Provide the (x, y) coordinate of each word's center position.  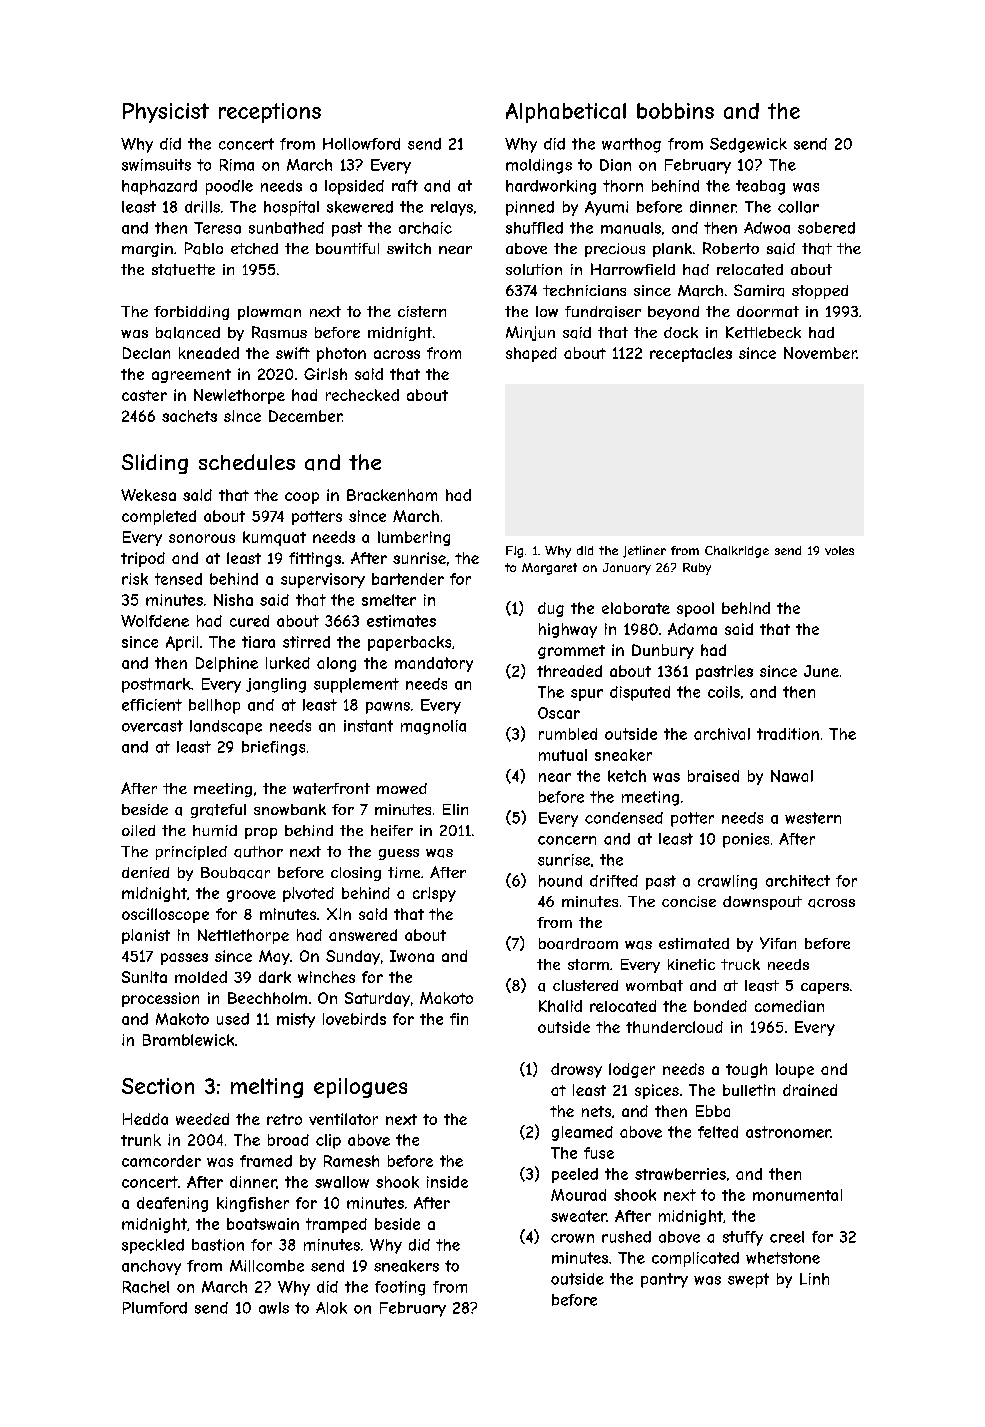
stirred (306, 642)
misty (296, 1020)
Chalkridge (737, 552)
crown (572, 1238)
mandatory (434, 664)
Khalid (560, 1006)
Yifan (778, 943)
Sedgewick (748, 145)
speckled (153, 1246)
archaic (425, 228)
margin (147, 250)
